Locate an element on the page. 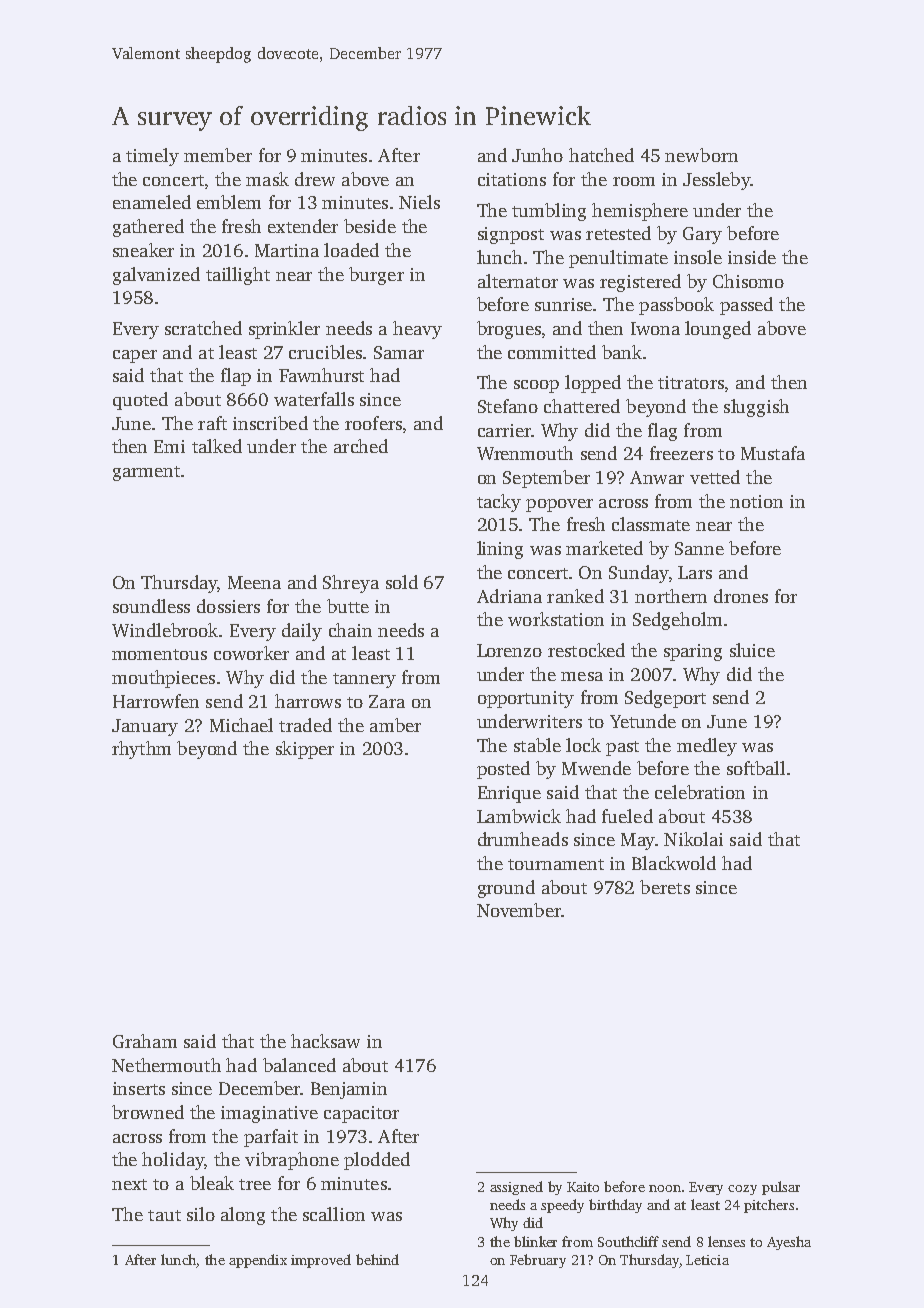 The image size is (924, 1308). Anwar is located at coordinates (657, 477).
